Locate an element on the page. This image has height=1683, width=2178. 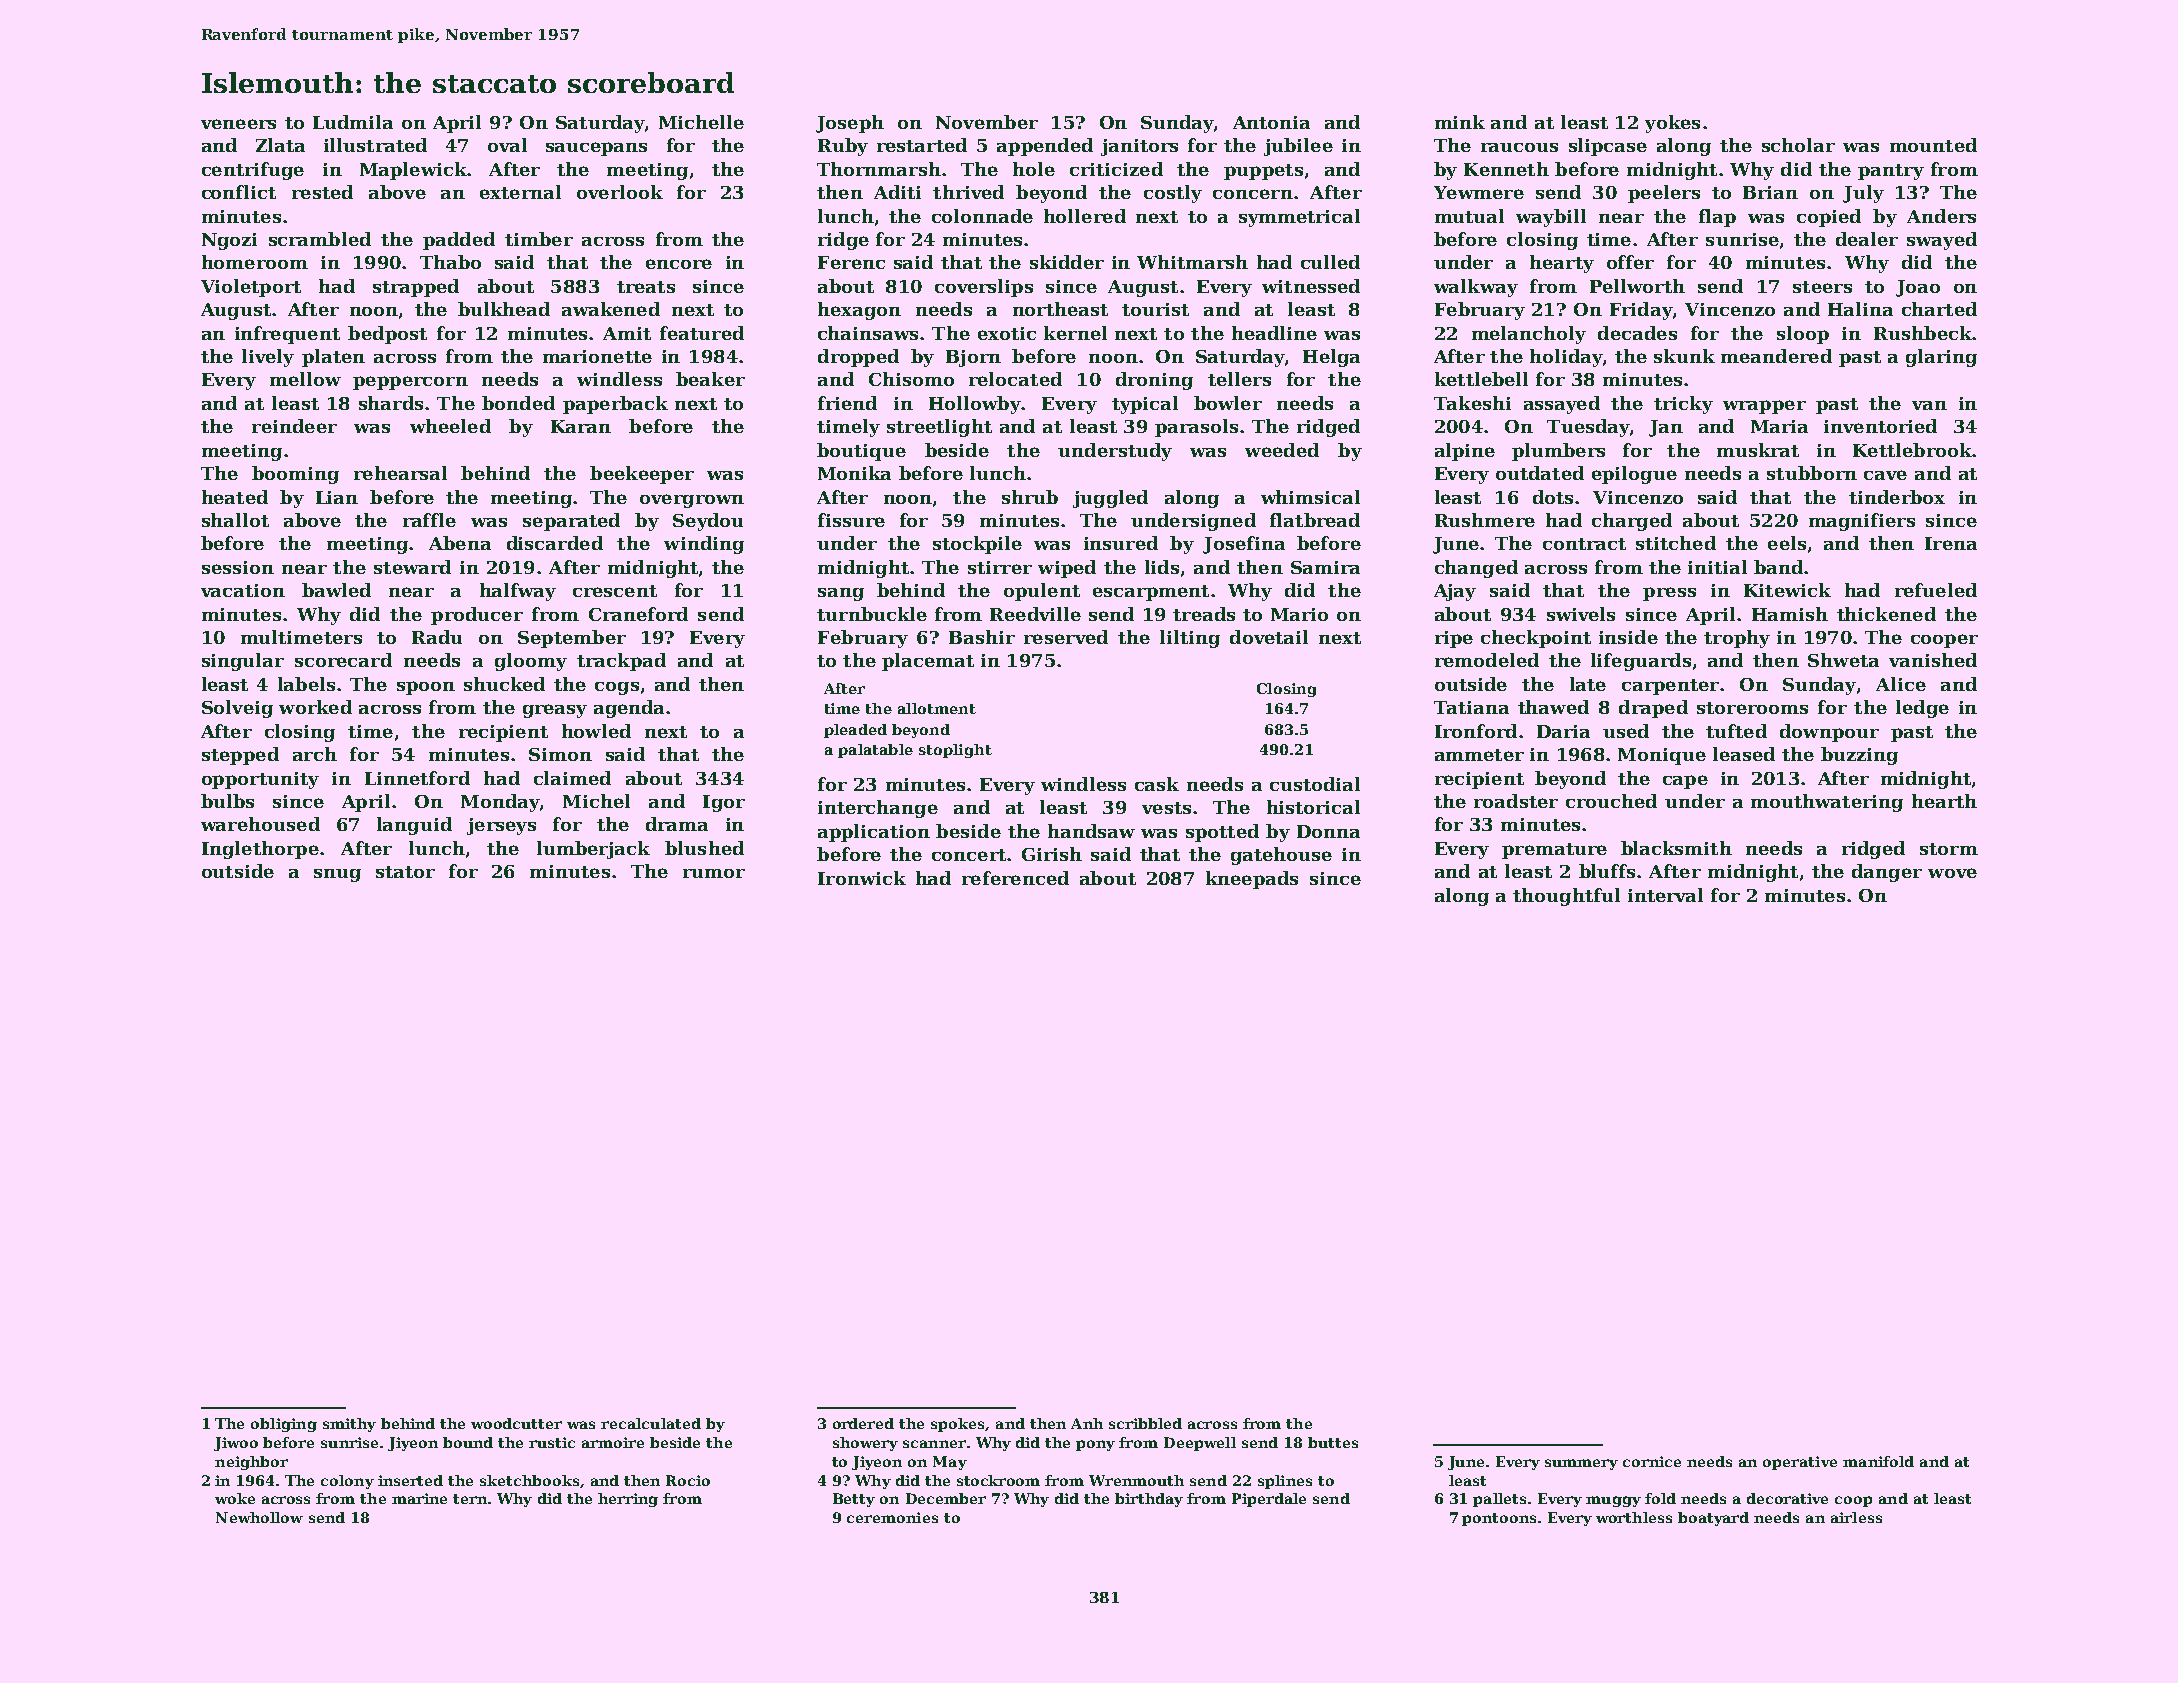
Ironwick is located at coordinates (862, 878).
